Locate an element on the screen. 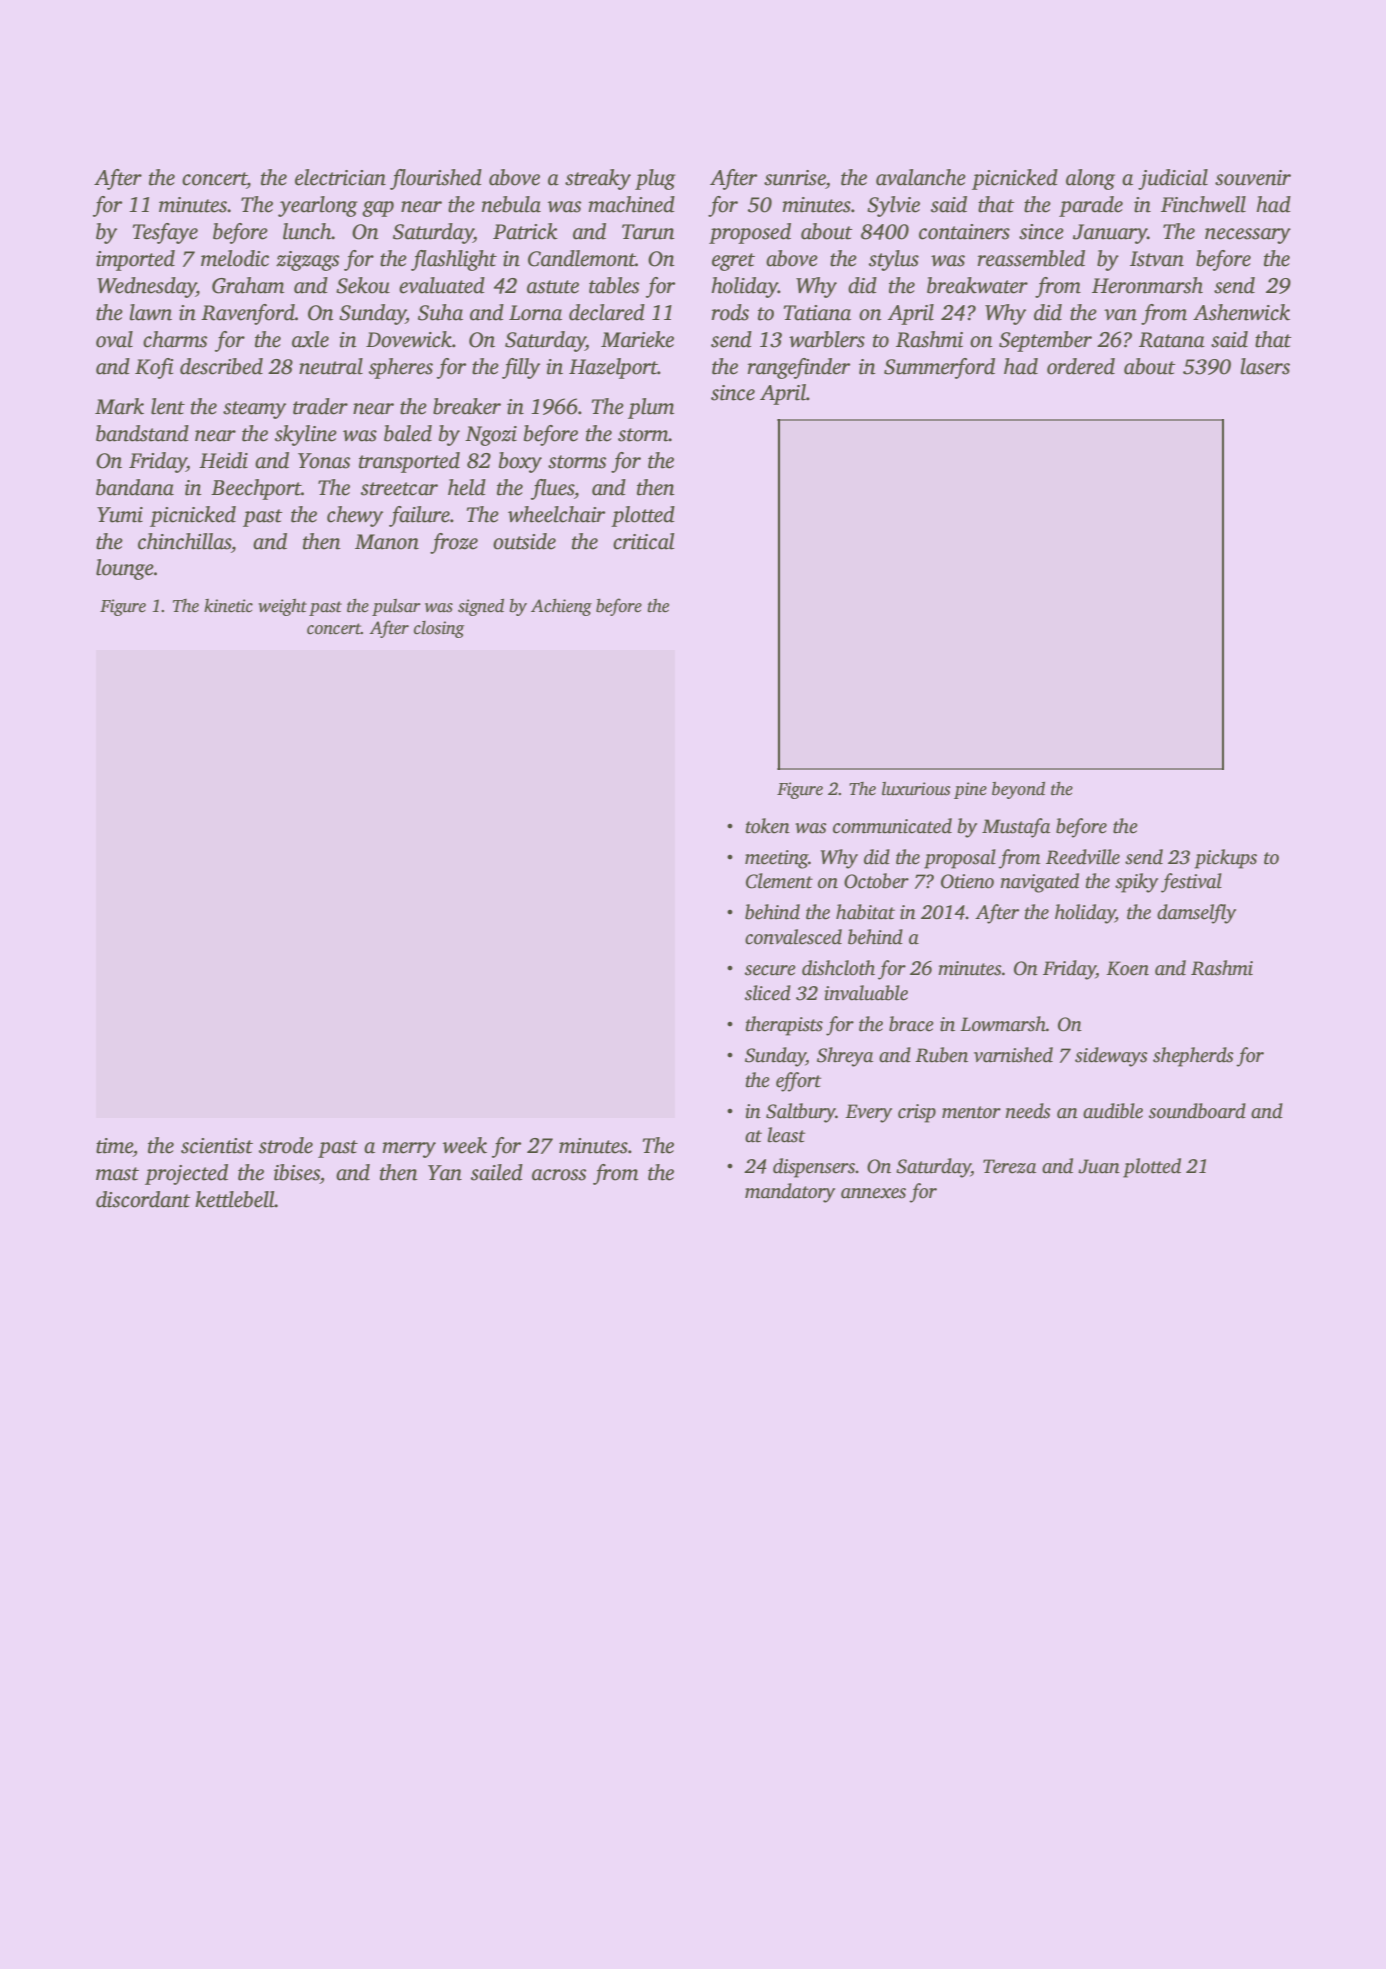  navigated is located at coordinates (1040, 883).
